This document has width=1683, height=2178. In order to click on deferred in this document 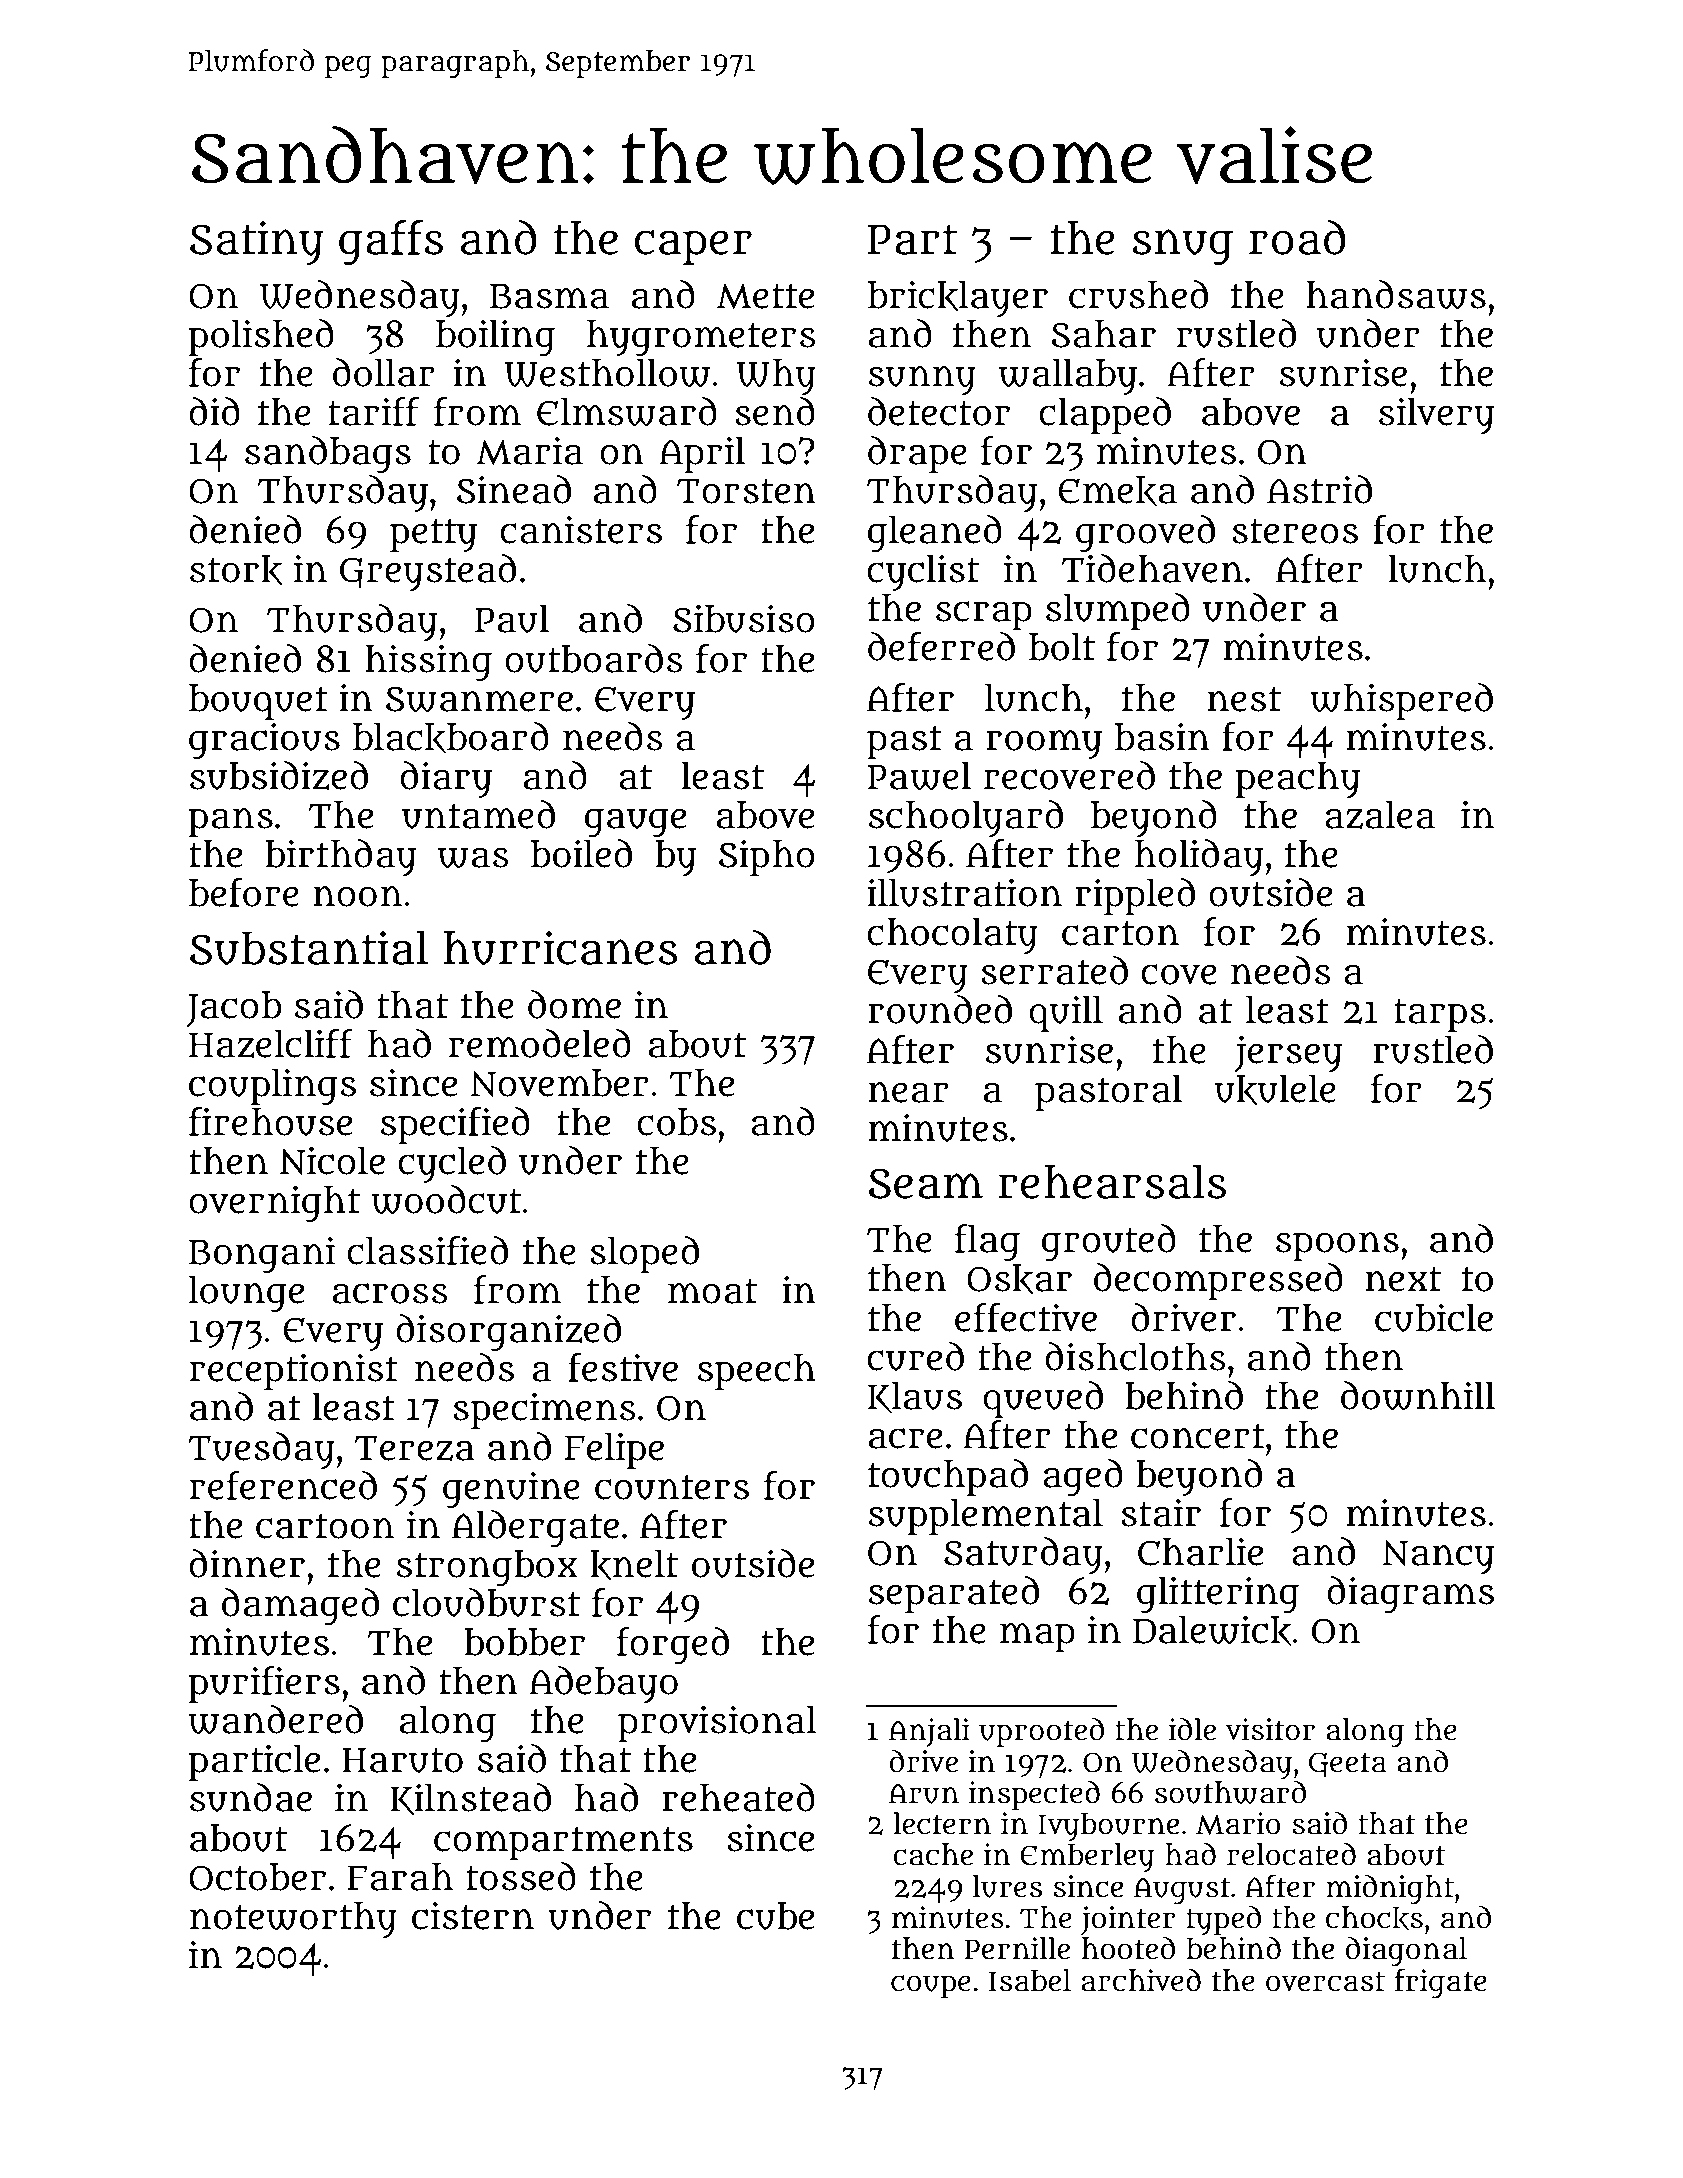, I will do `click(941, 646)`.
